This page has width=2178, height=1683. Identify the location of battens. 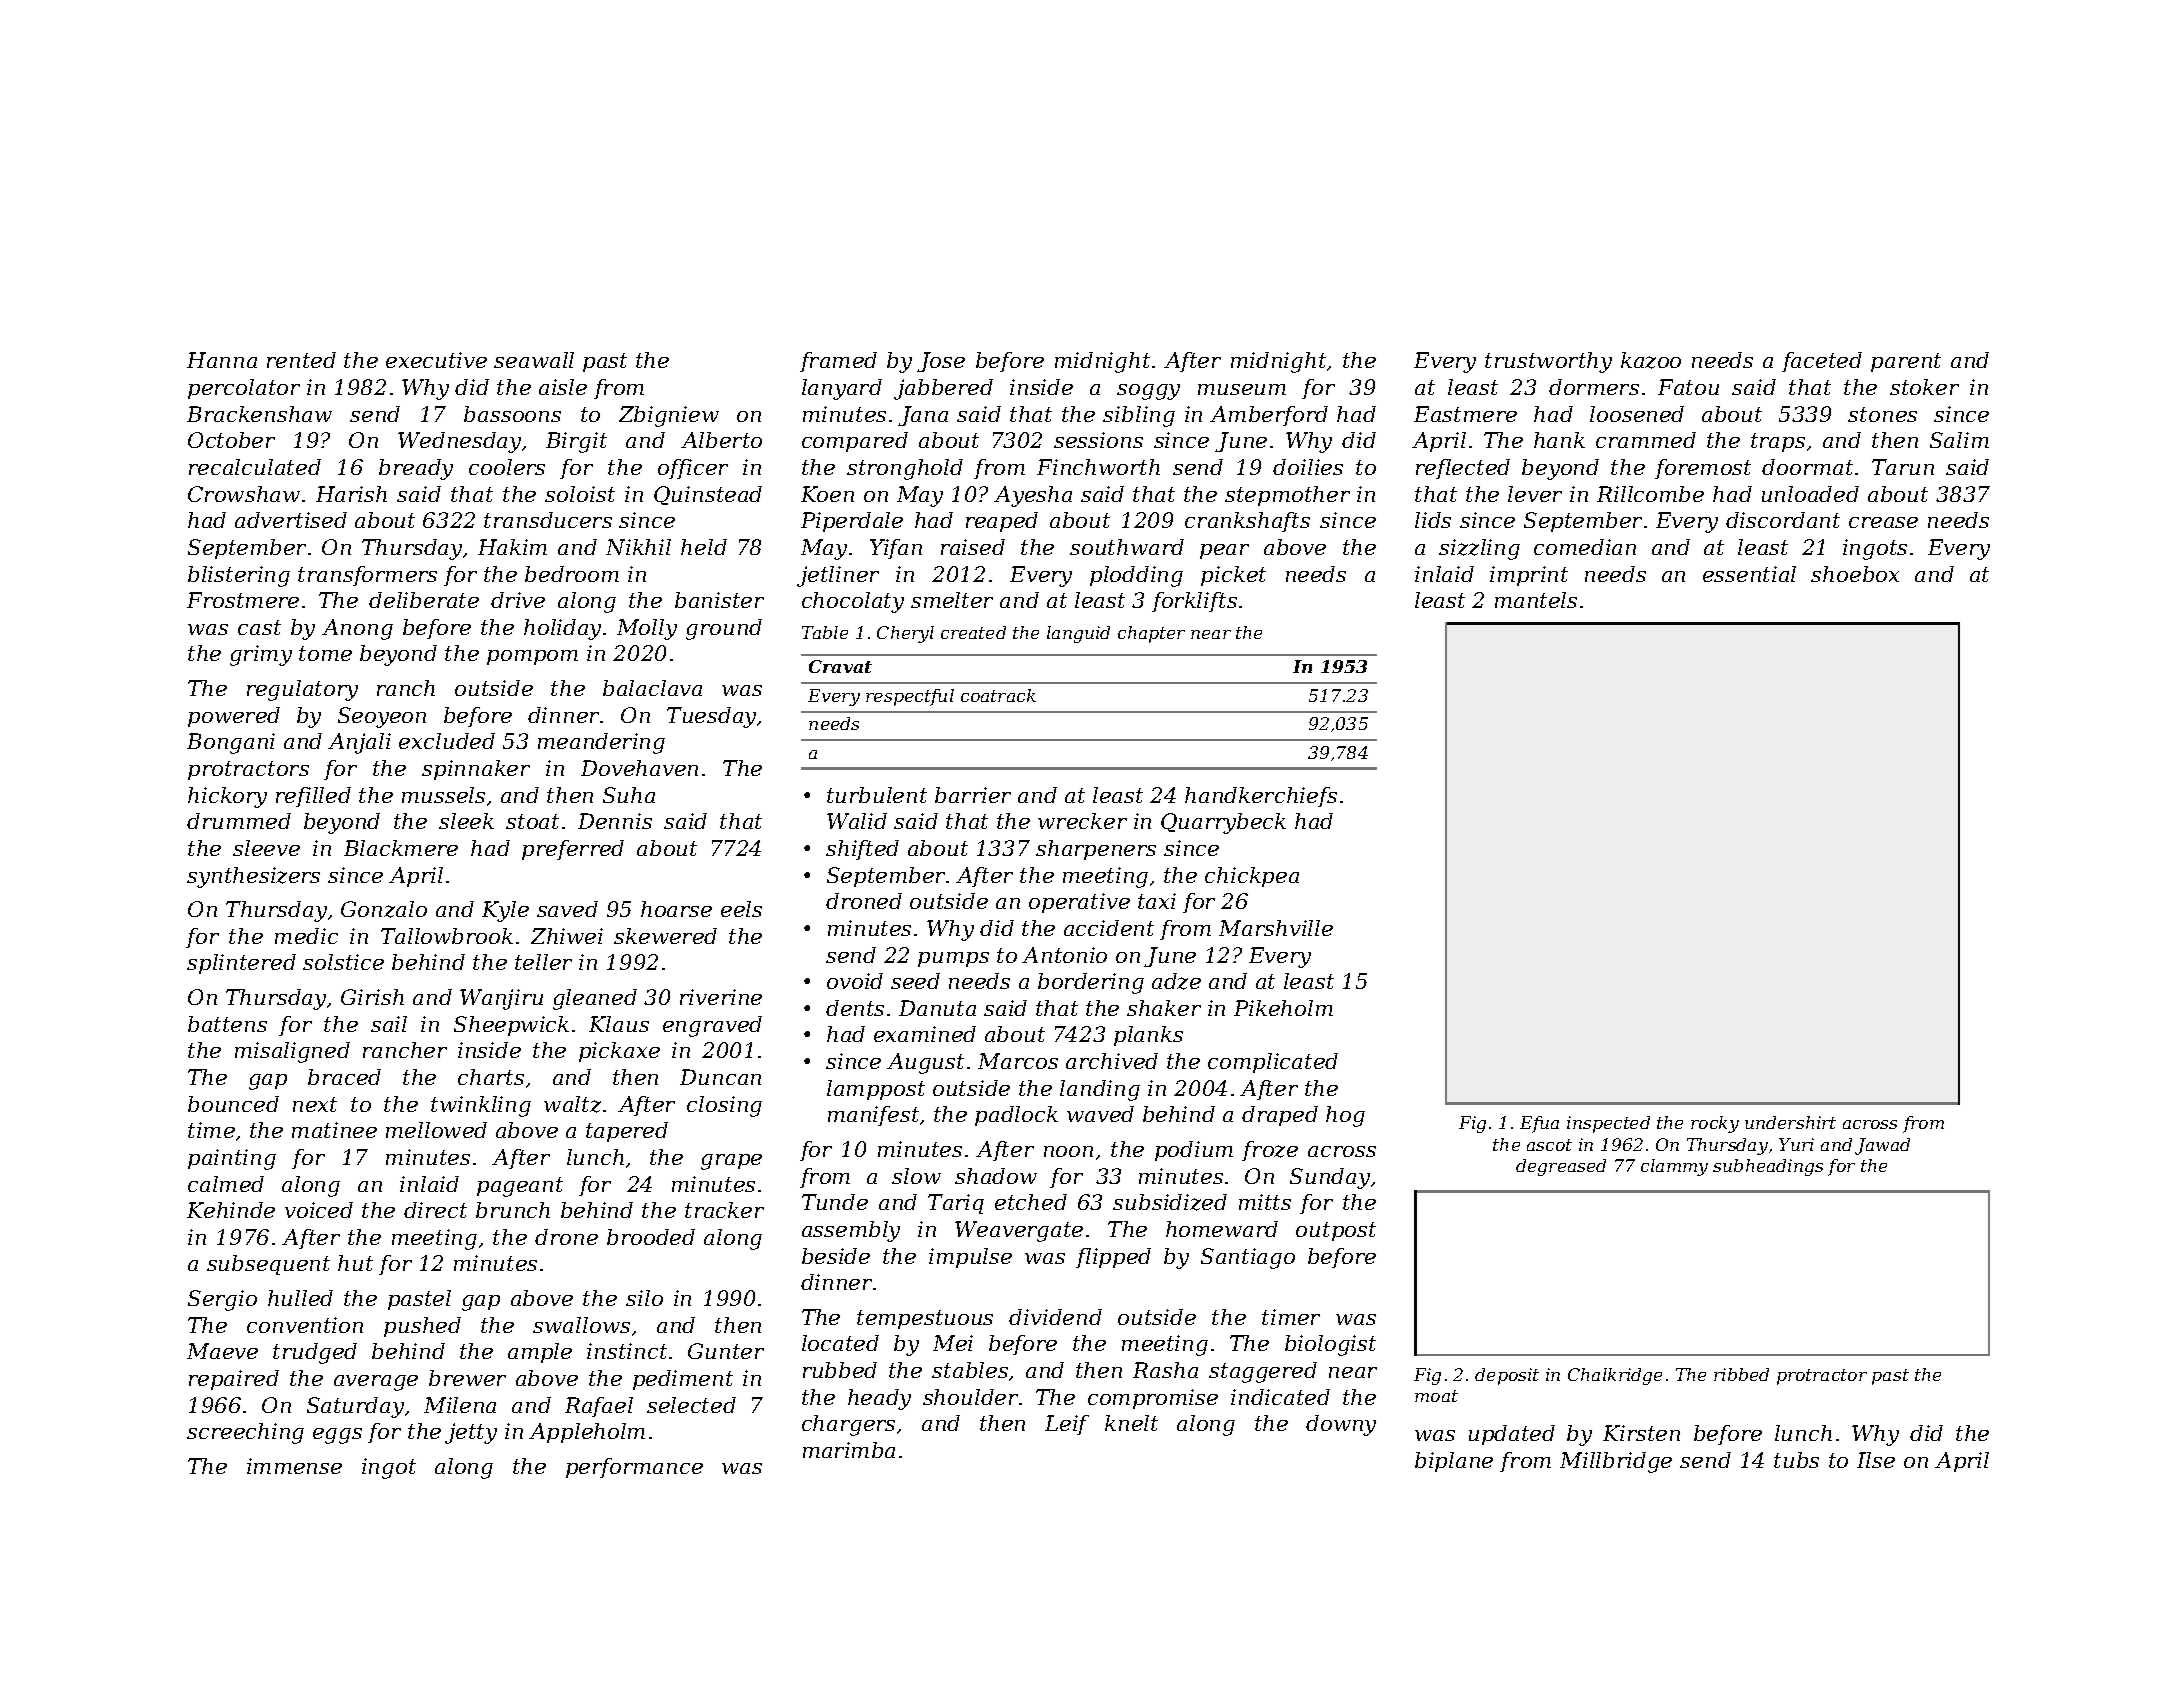
(227, 1024).
